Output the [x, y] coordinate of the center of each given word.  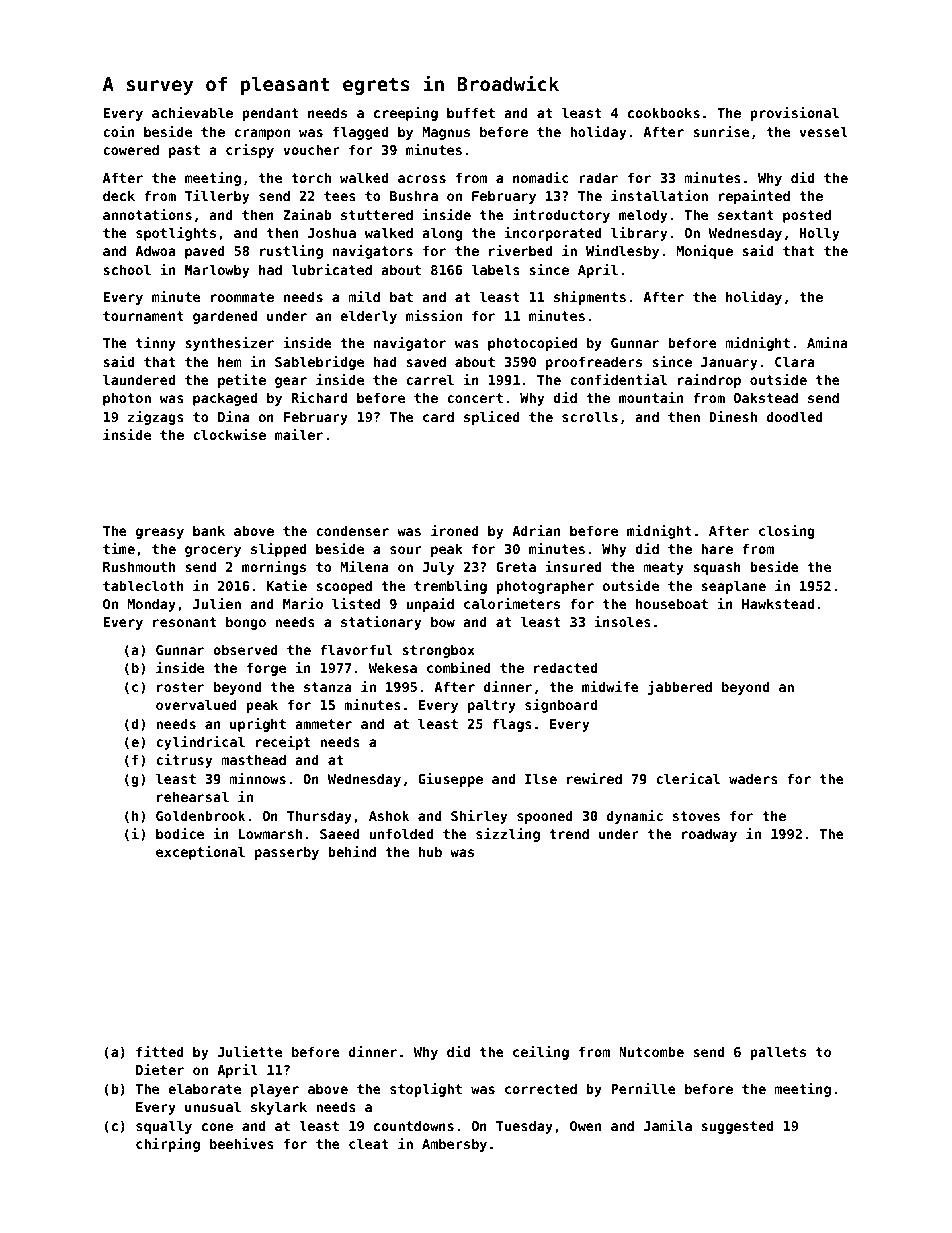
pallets [778, 1053]
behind [352, 851]
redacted [565, 667]
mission [434, 315]
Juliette [250, 1051]
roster [180, 687]
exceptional [200, 853]
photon [127, 399]
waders [753, 778]
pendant [270, 114]
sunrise [721, 131]
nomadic [541, 177]
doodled [795, 416]
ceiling [541, 1053]
